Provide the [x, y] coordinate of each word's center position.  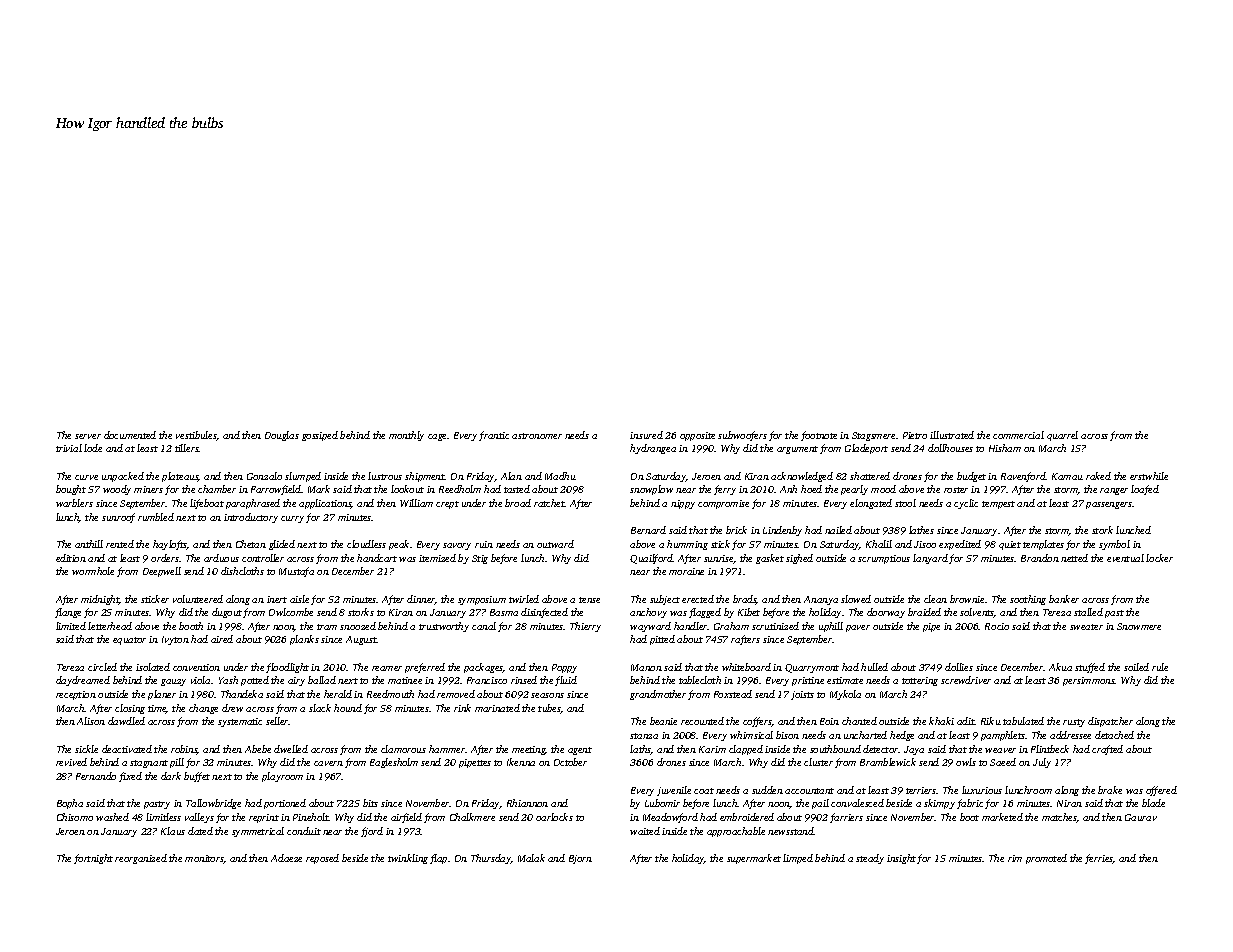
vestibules [196, 436]
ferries [1099, 859]
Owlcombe [291, 612]
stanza [644, 736]
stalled [1088, 612]
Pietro [915, 435]
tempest [998, 505]
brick [736, 530]
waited [645, 831]
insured [646, 435]
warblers [74, 503]
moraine [686, 571]
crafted [1107, 750]
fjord [372, 832]
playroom [282, 777]
